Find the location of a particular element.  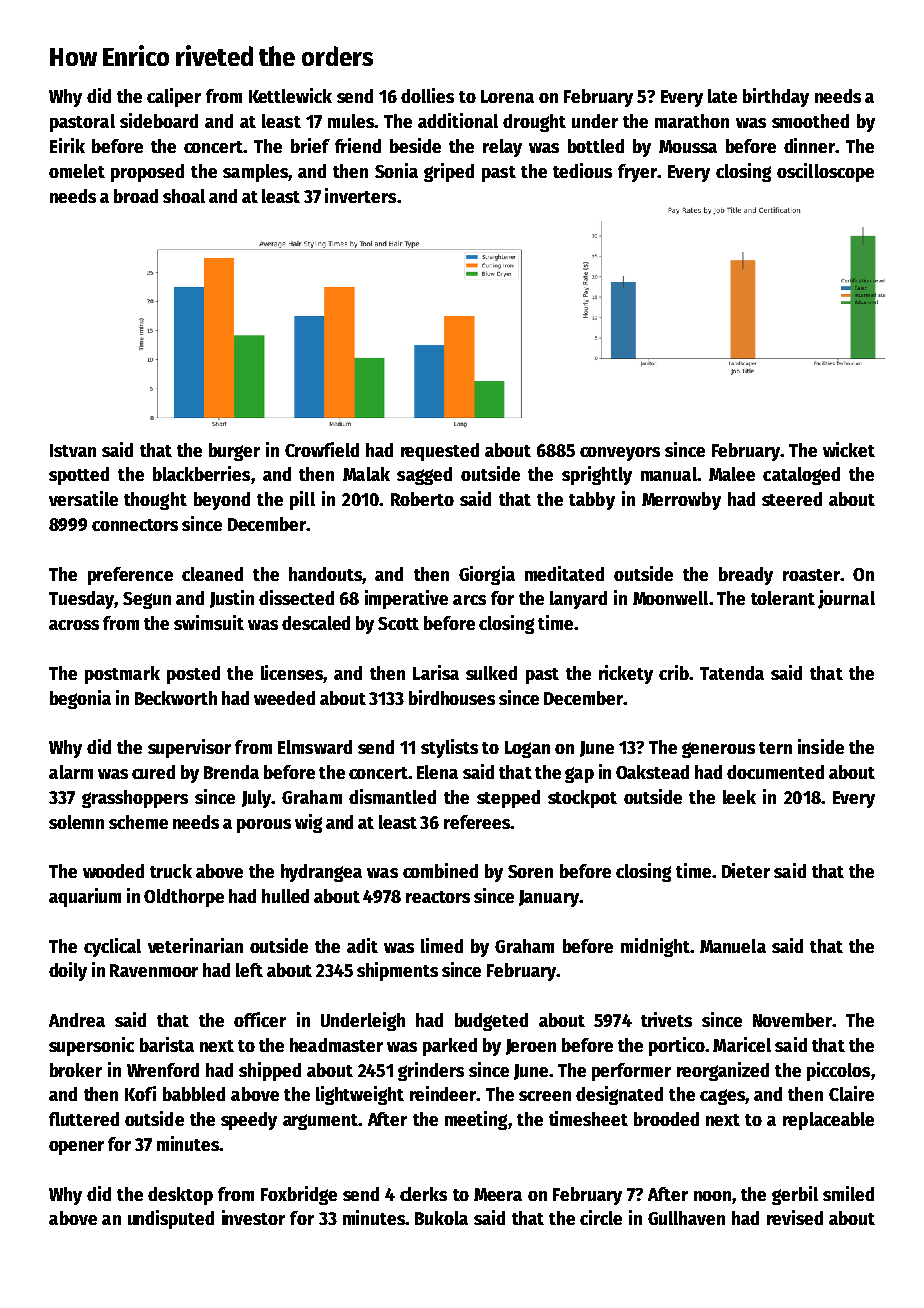

meeting is located at coordinates (476, 1120).
